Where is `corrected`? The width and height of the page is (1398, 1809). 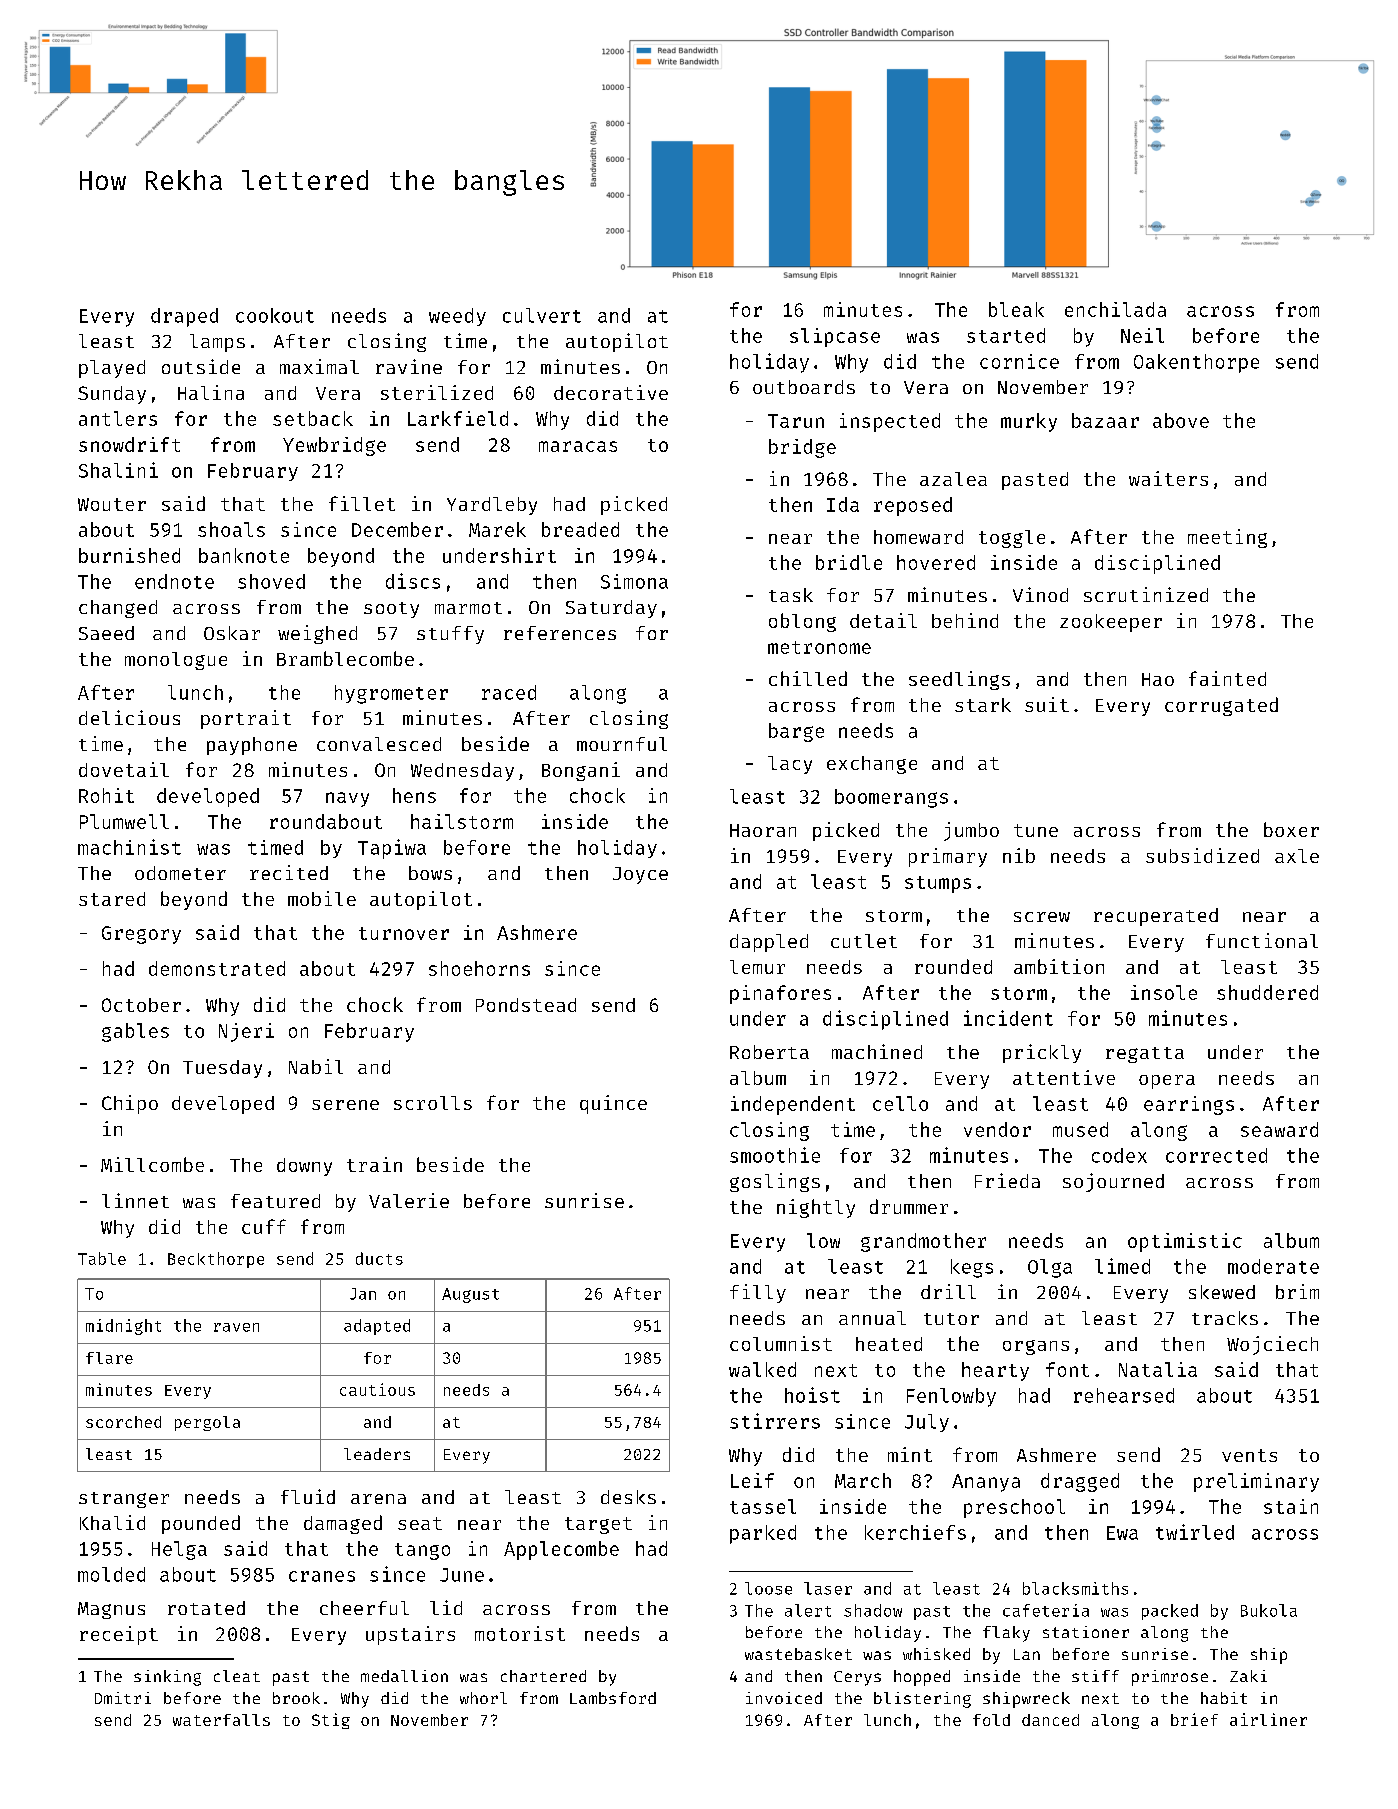 corrected is located at coordinates (1216, 1155).
